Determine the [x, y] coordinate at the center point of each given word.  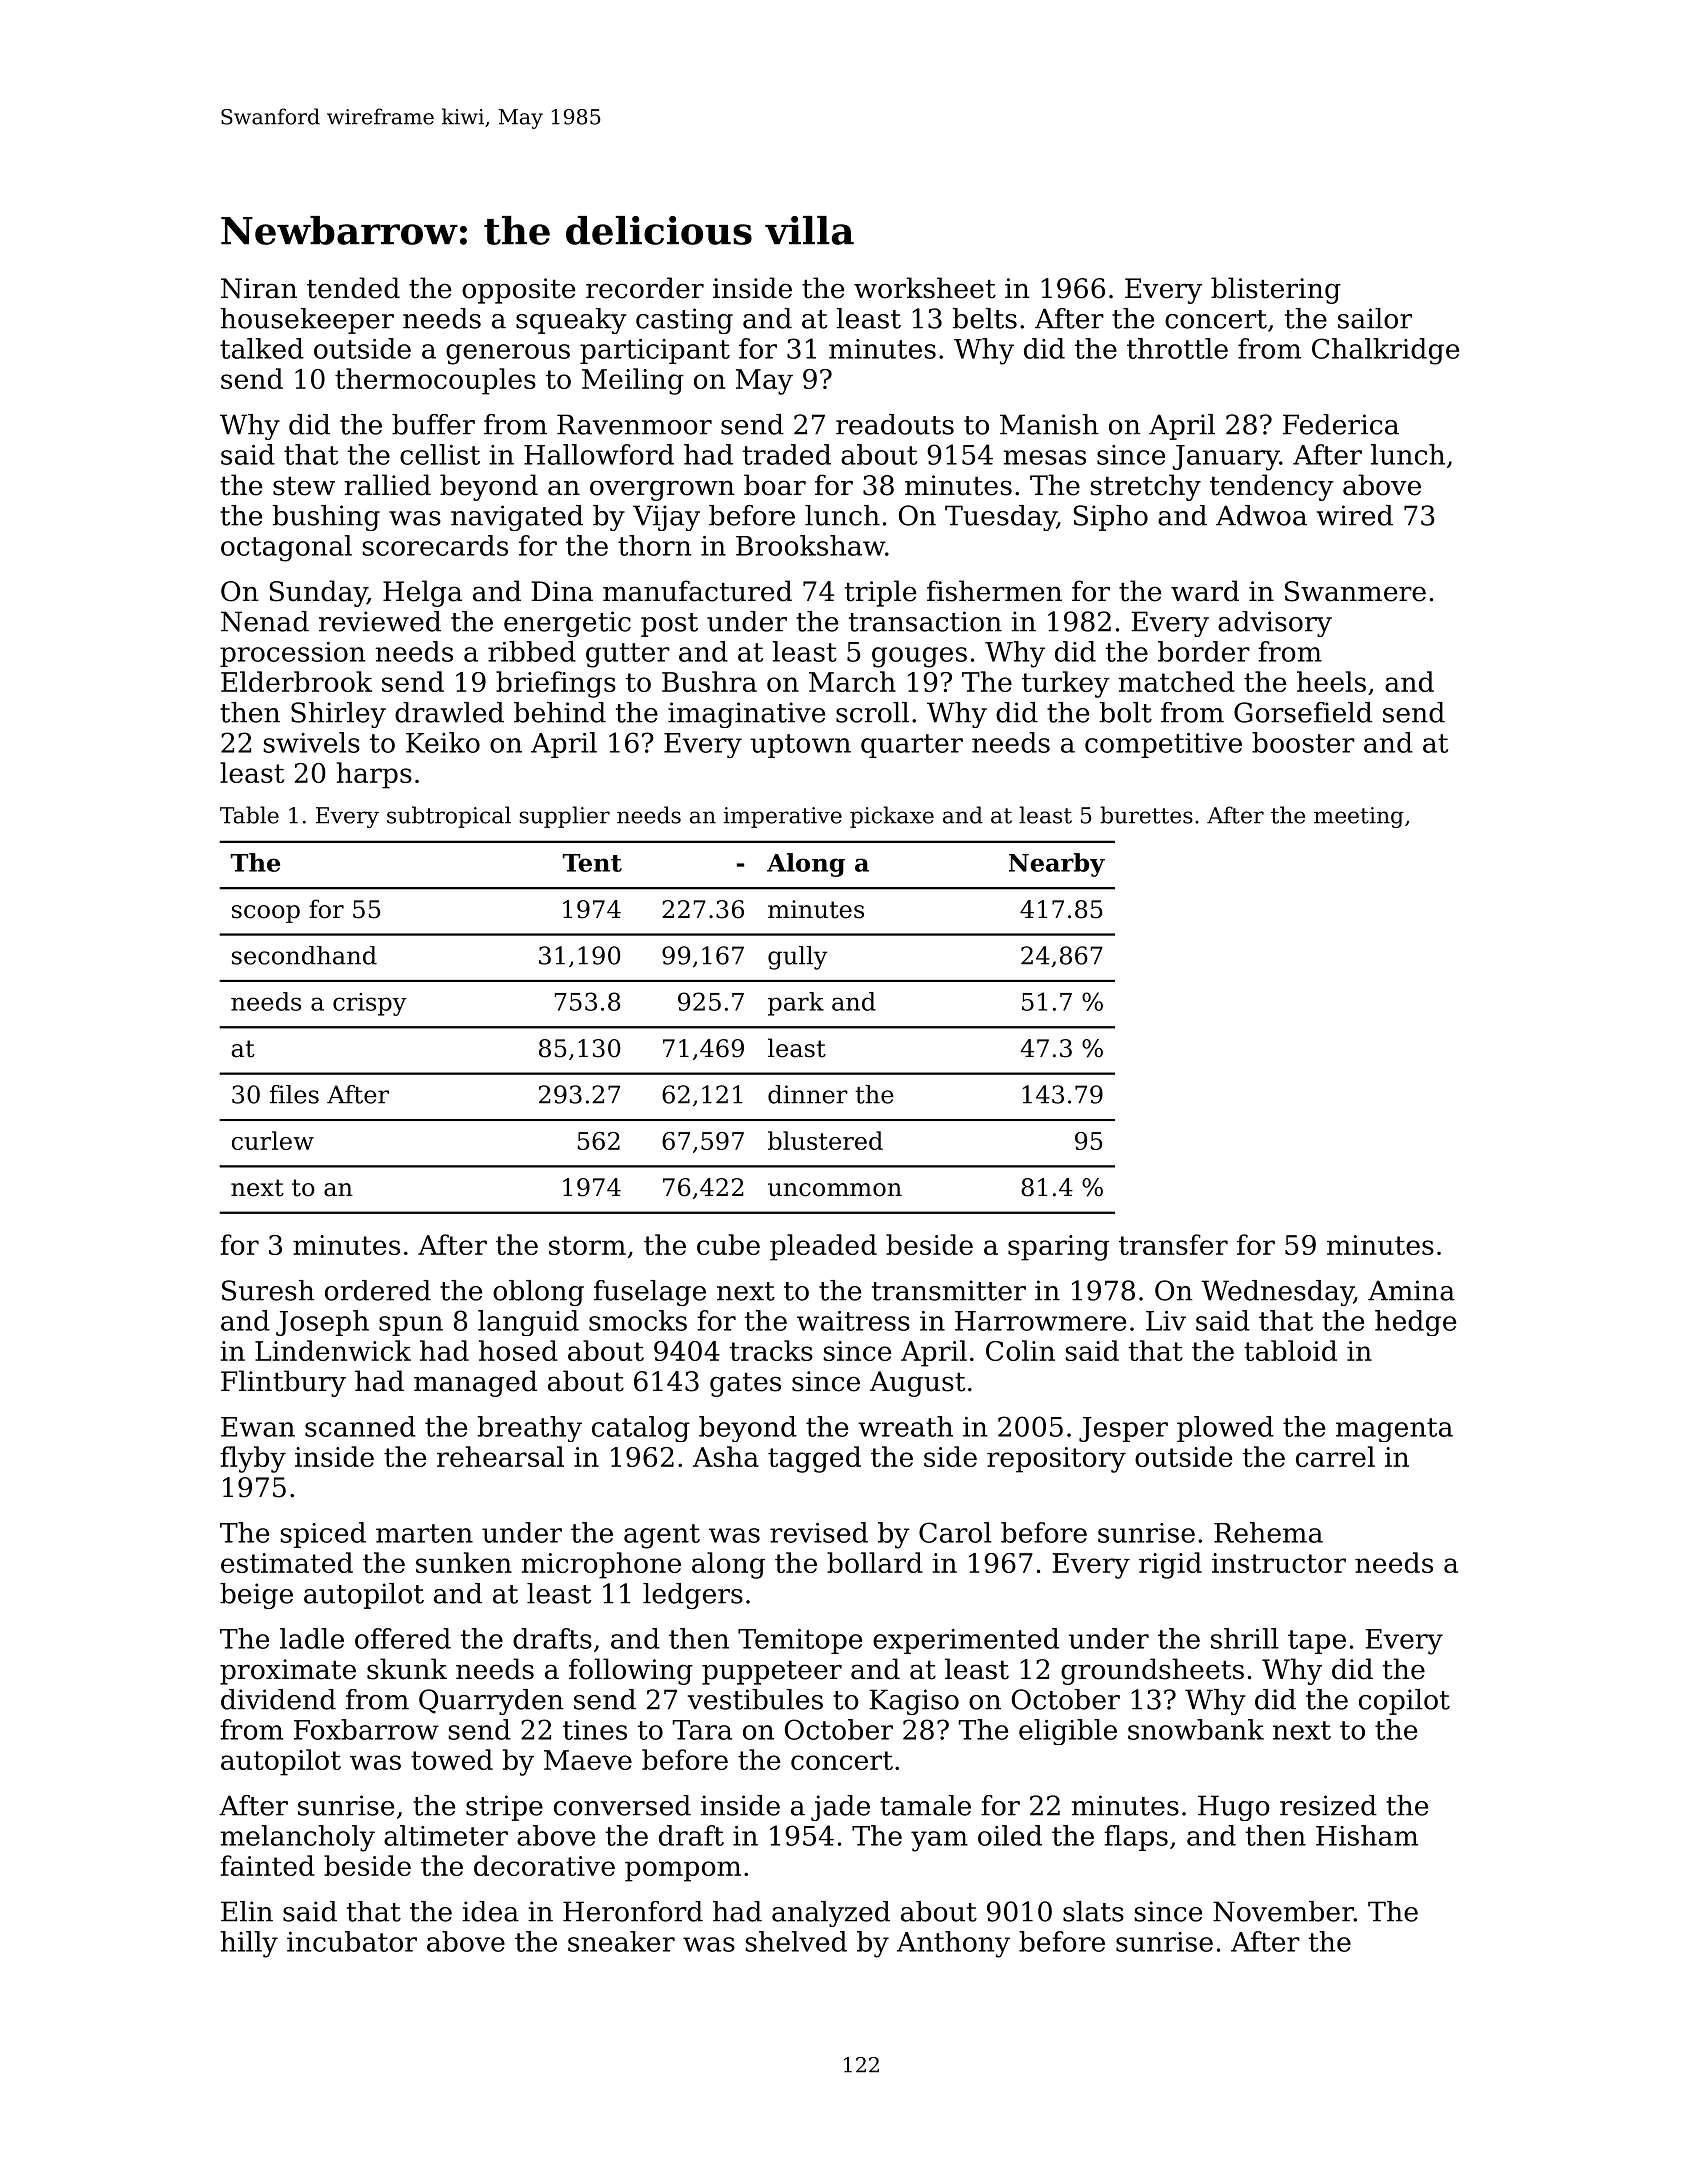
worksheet [925, 288]
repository [1056, 1460]
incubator [352, 1941]
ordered [378, 1290]
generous [508, 354]
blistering [1276, 290]
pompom [683, 1871]
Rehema [1268, 1532]
